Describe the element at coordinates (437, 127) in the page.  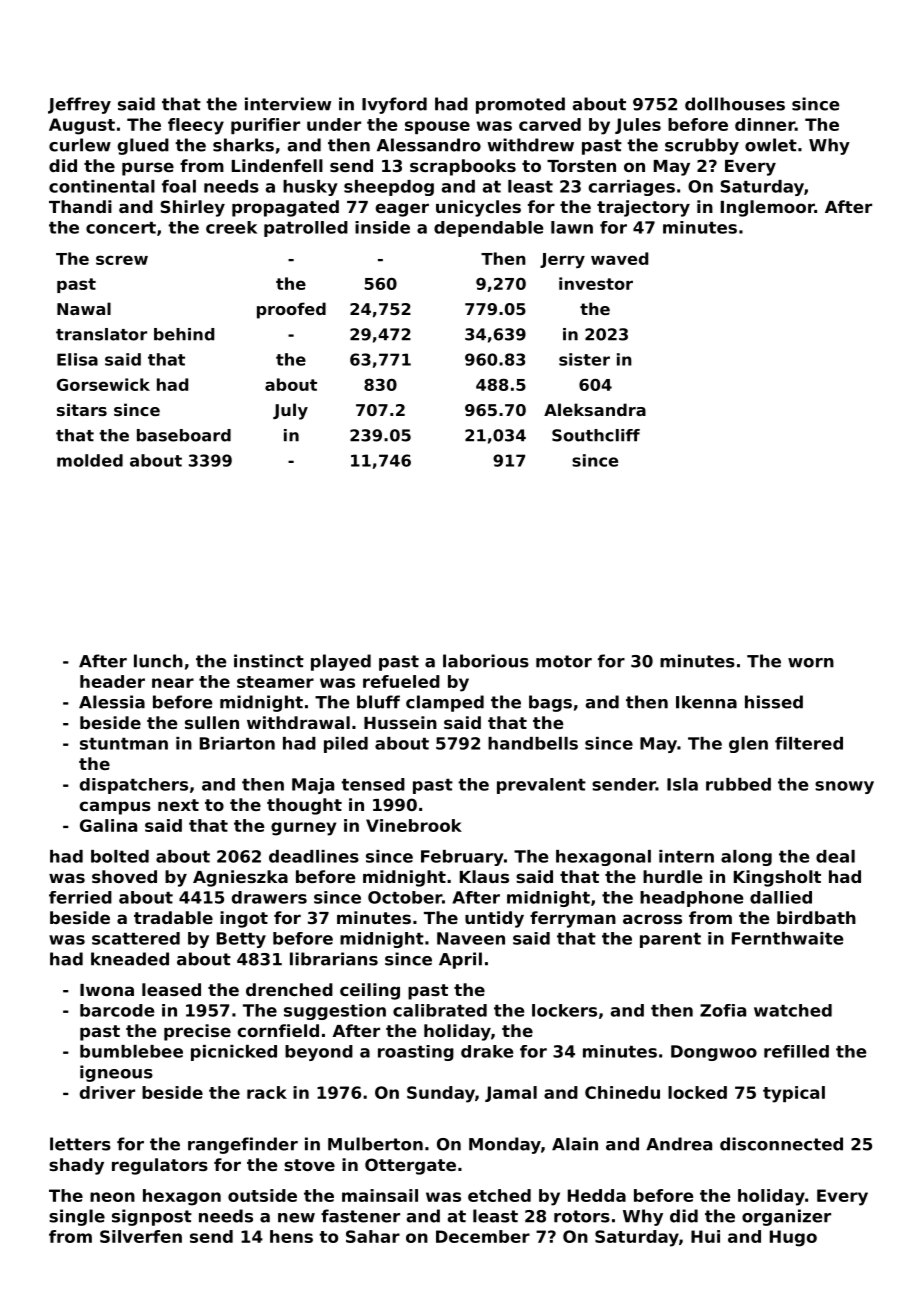
I see `spouse` at that location.
